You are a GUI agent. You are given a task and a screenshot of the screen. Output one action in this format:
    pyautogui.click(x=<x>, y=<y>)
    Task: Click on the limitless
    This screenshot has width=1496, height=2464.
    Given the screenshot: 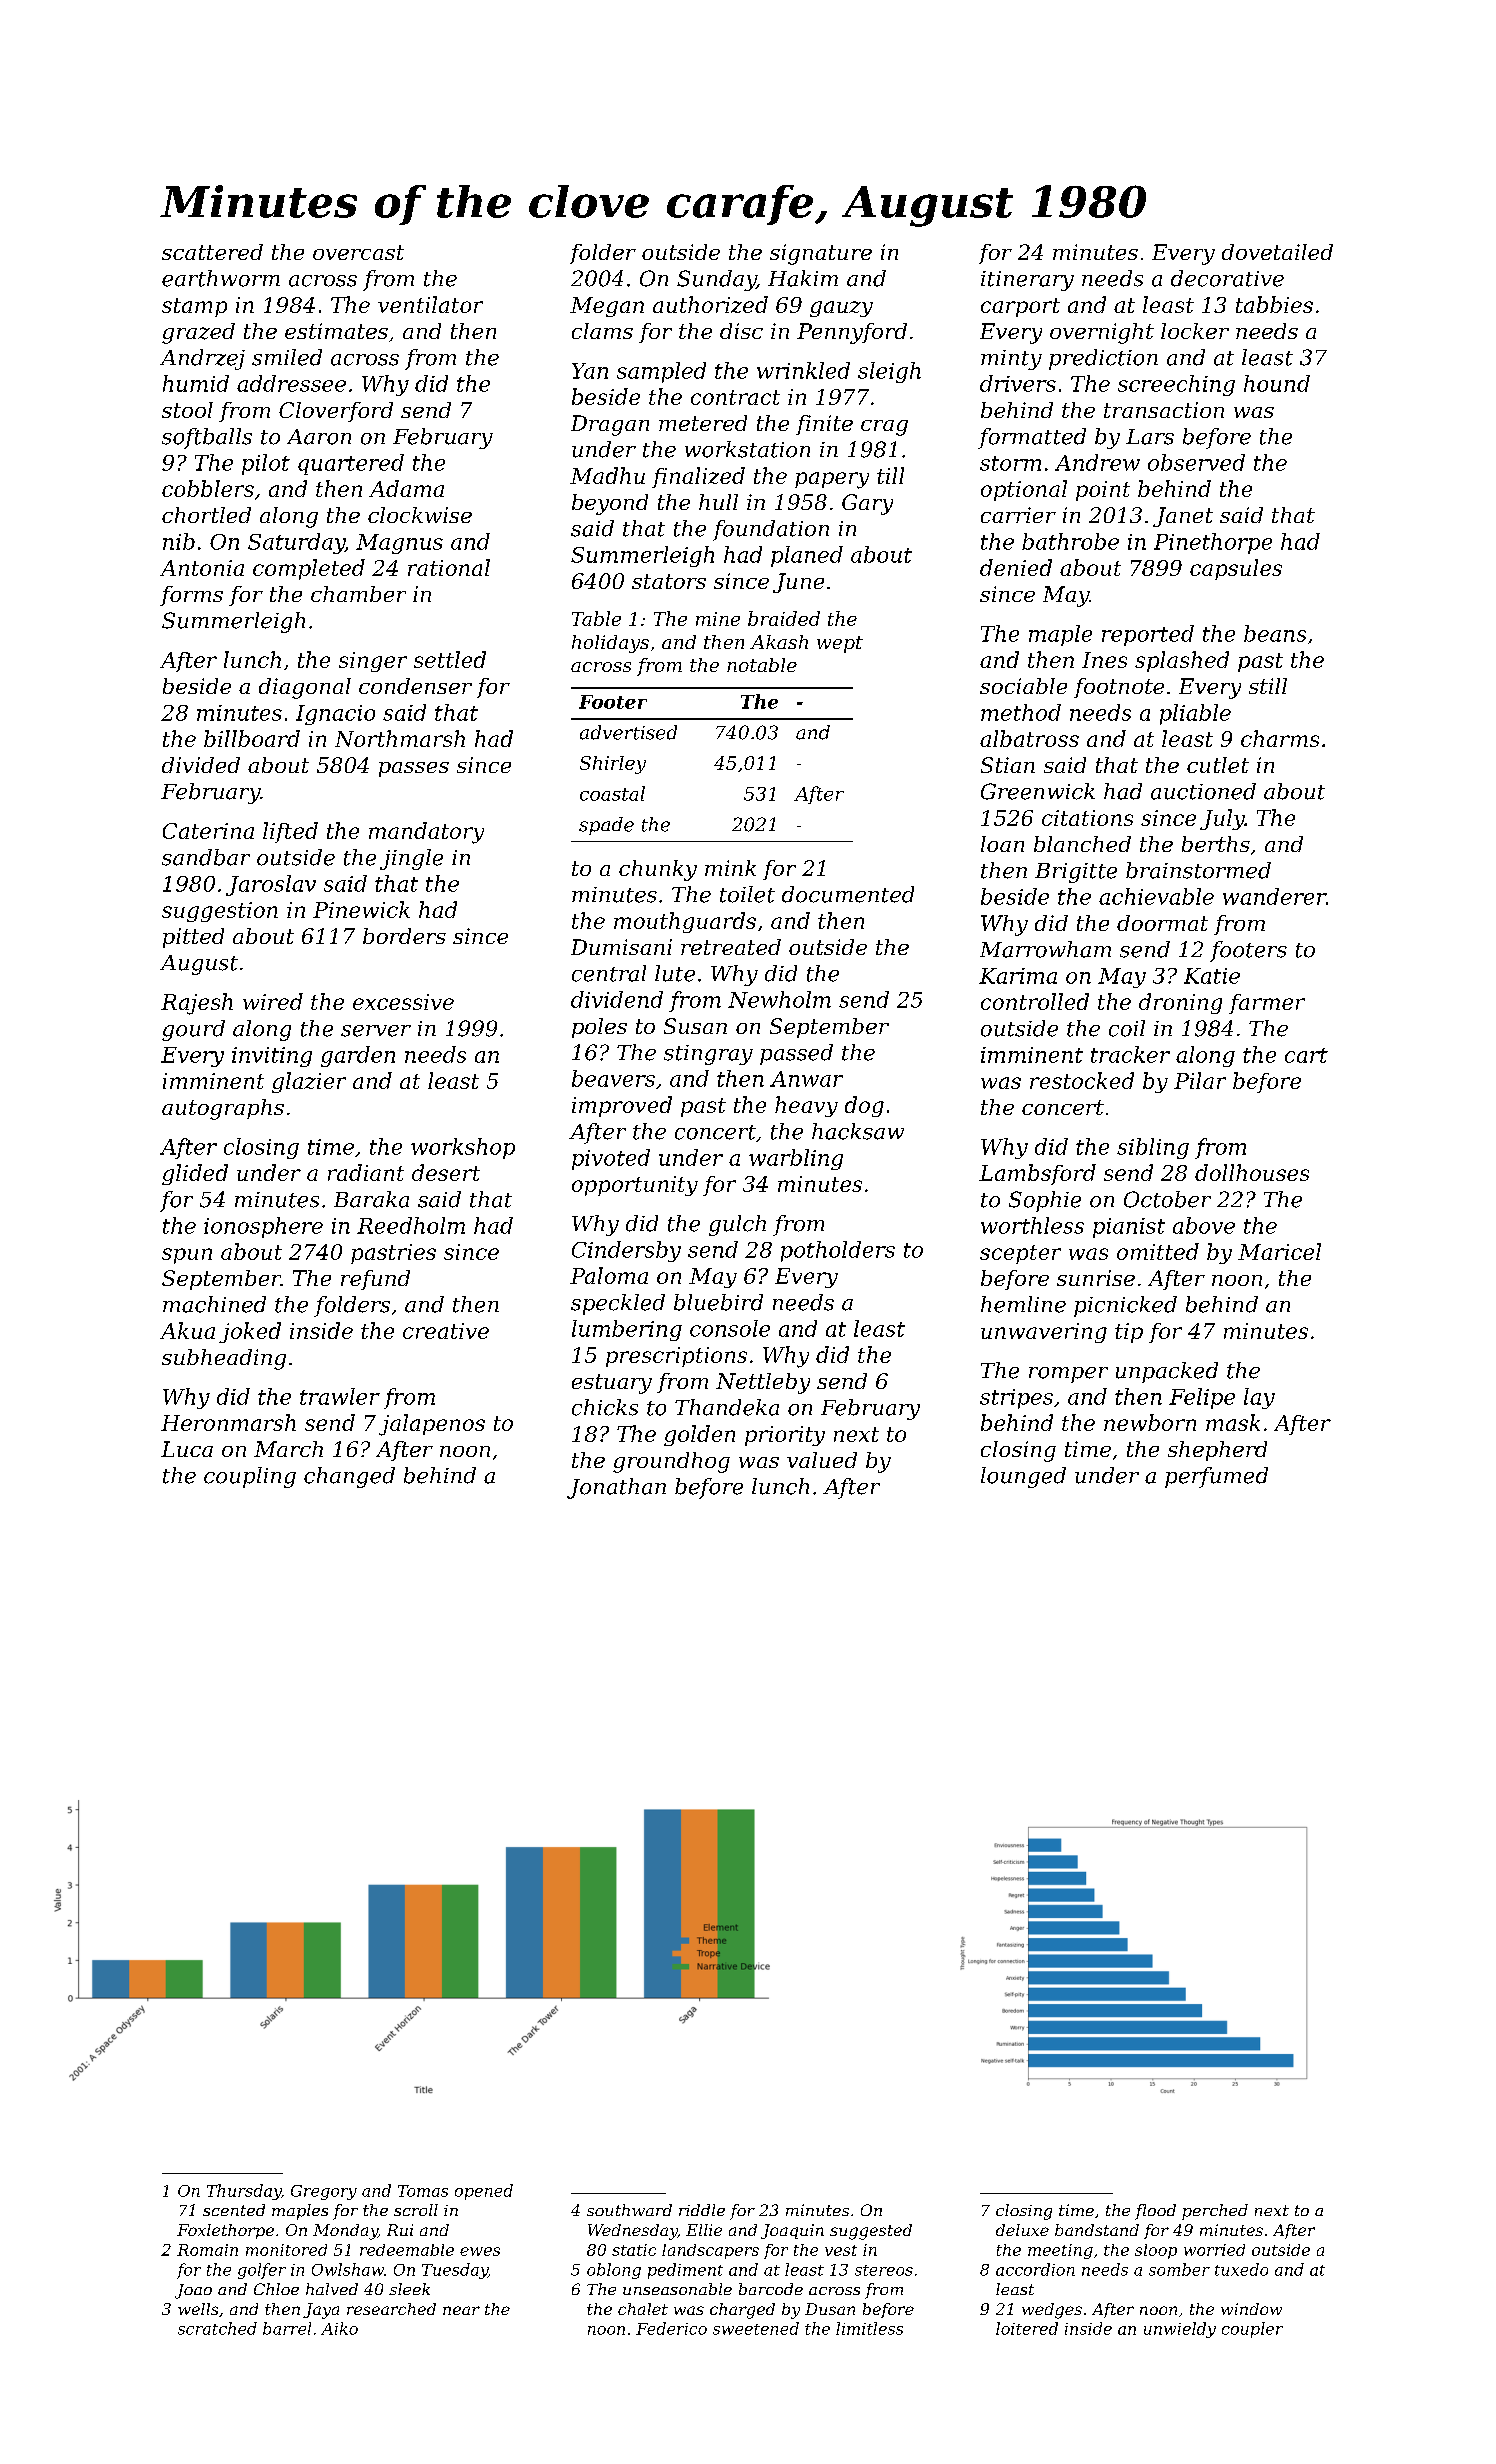 What is the action you would take?
    pyautogui.click(x=869, y=2328)
